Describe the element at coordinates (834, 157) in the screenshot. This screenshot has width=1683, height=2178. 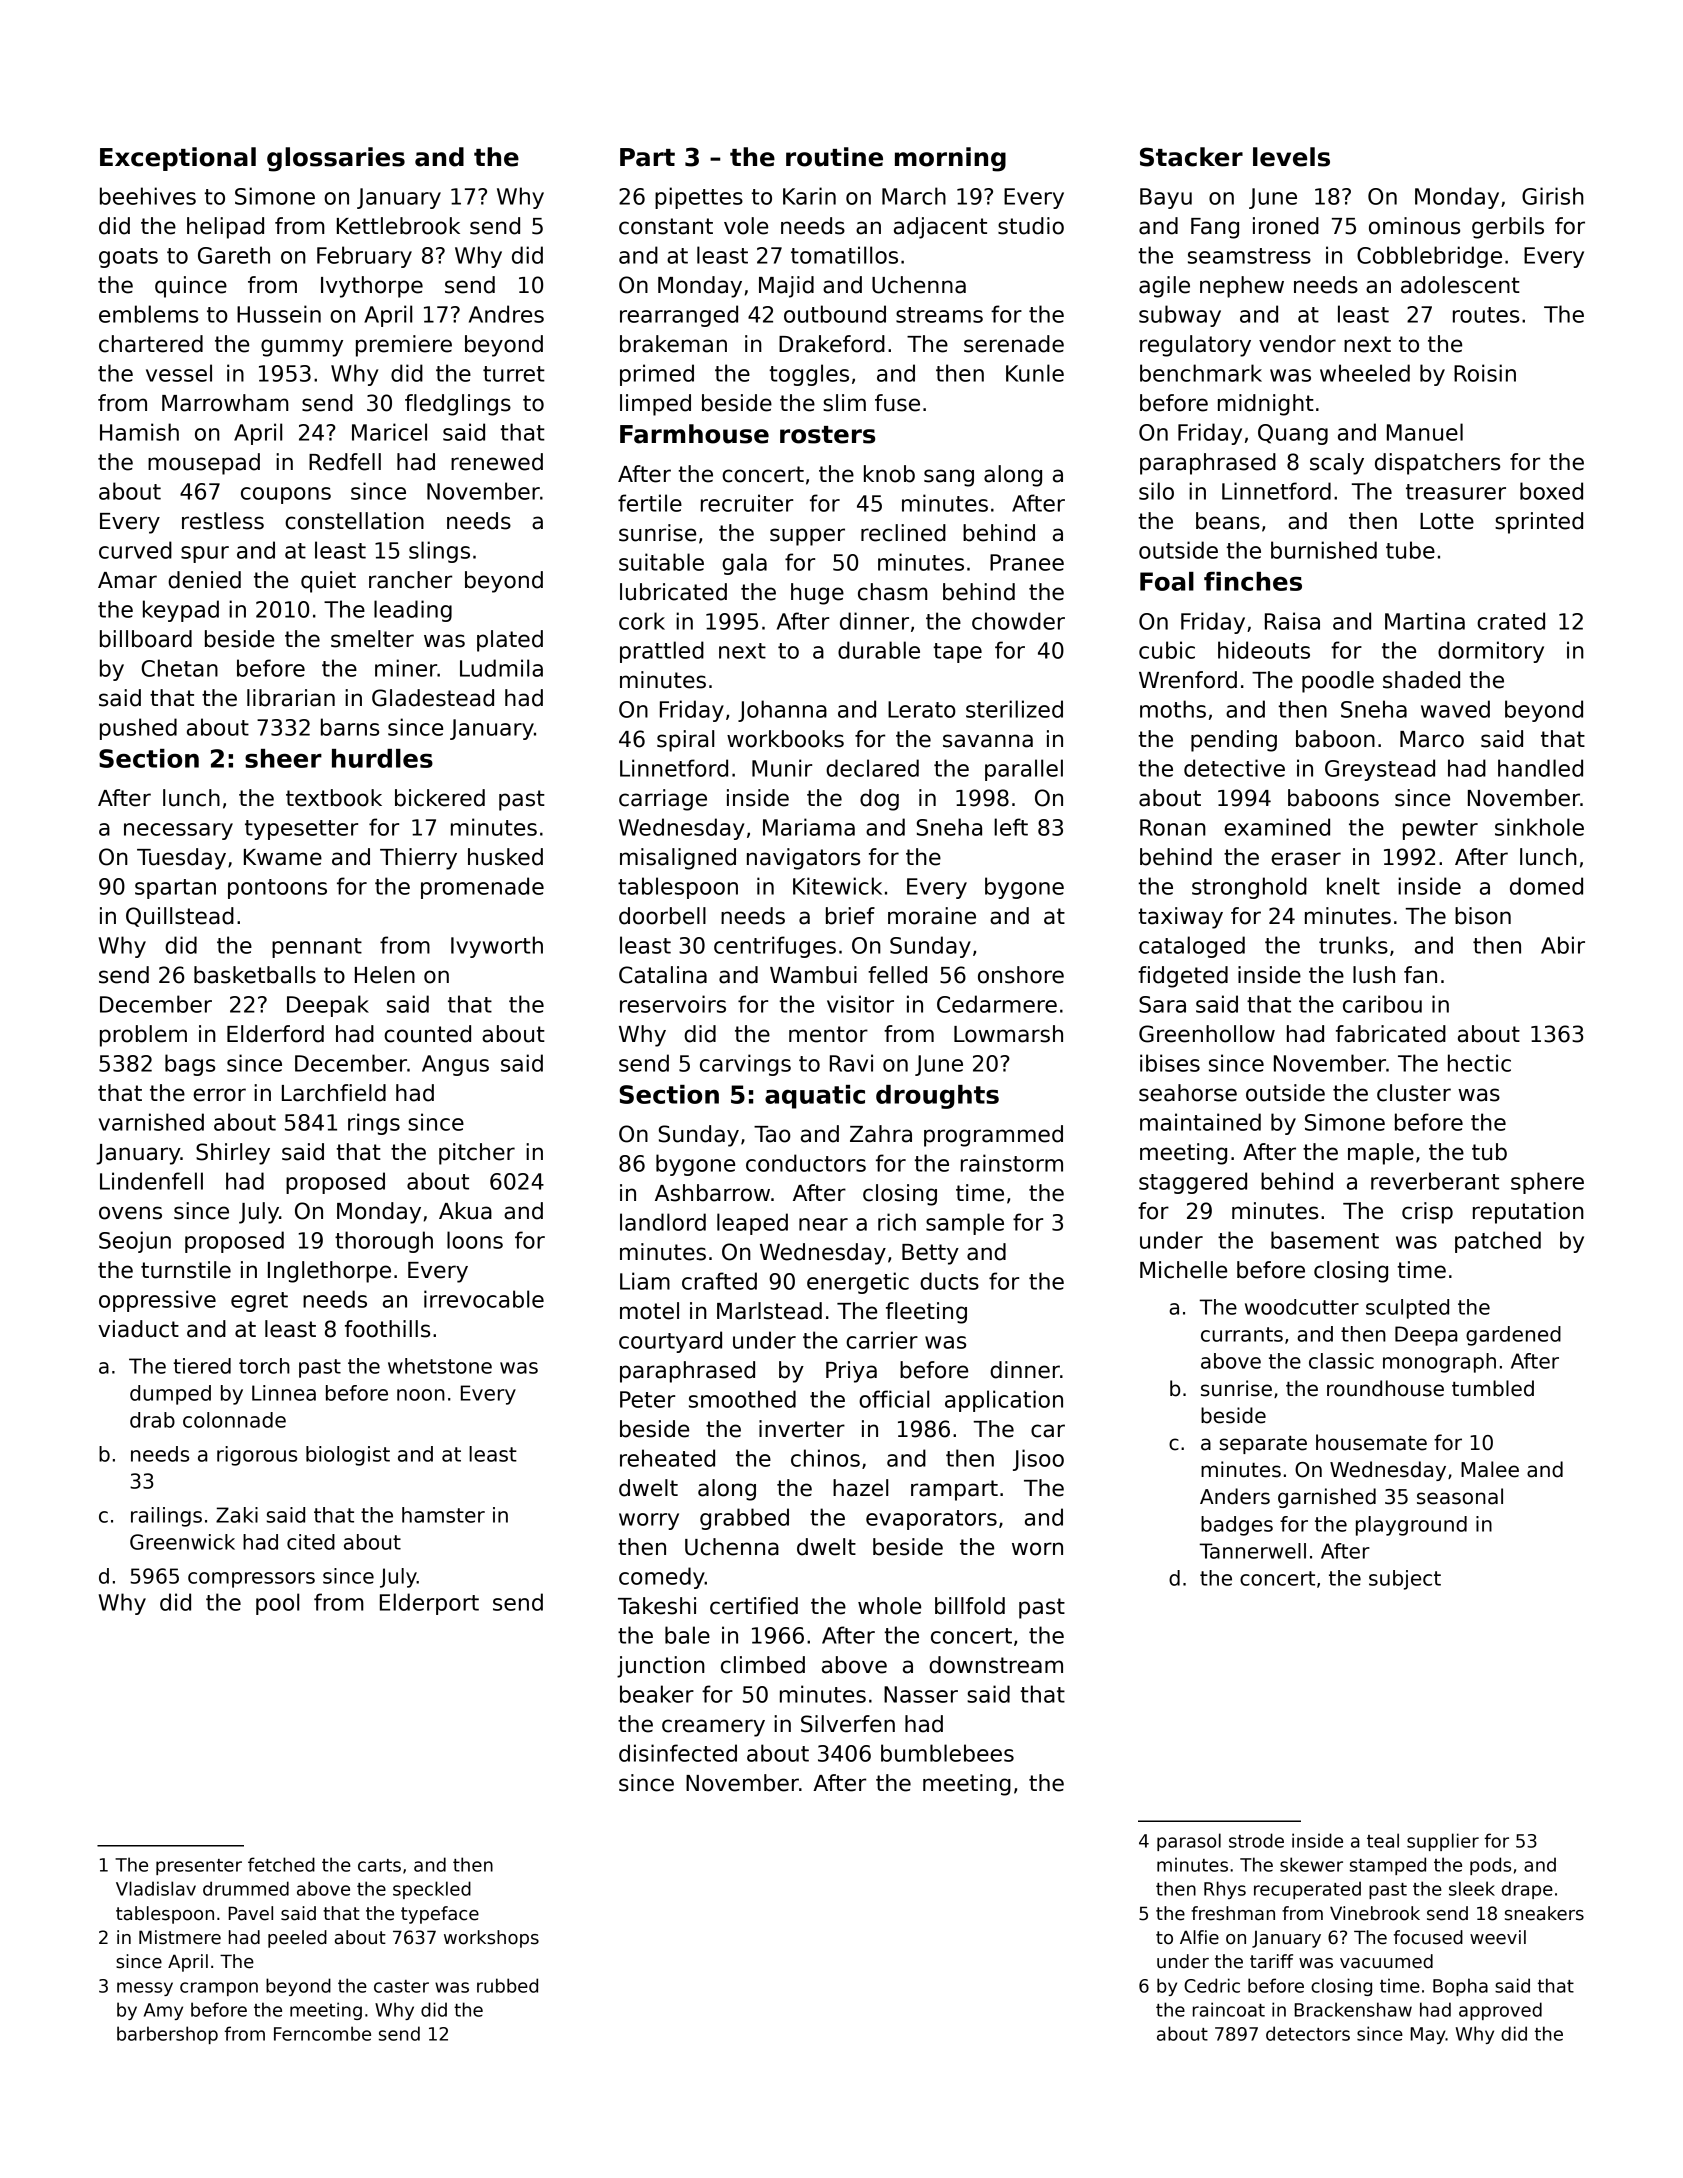
I see `routine` at that location.
